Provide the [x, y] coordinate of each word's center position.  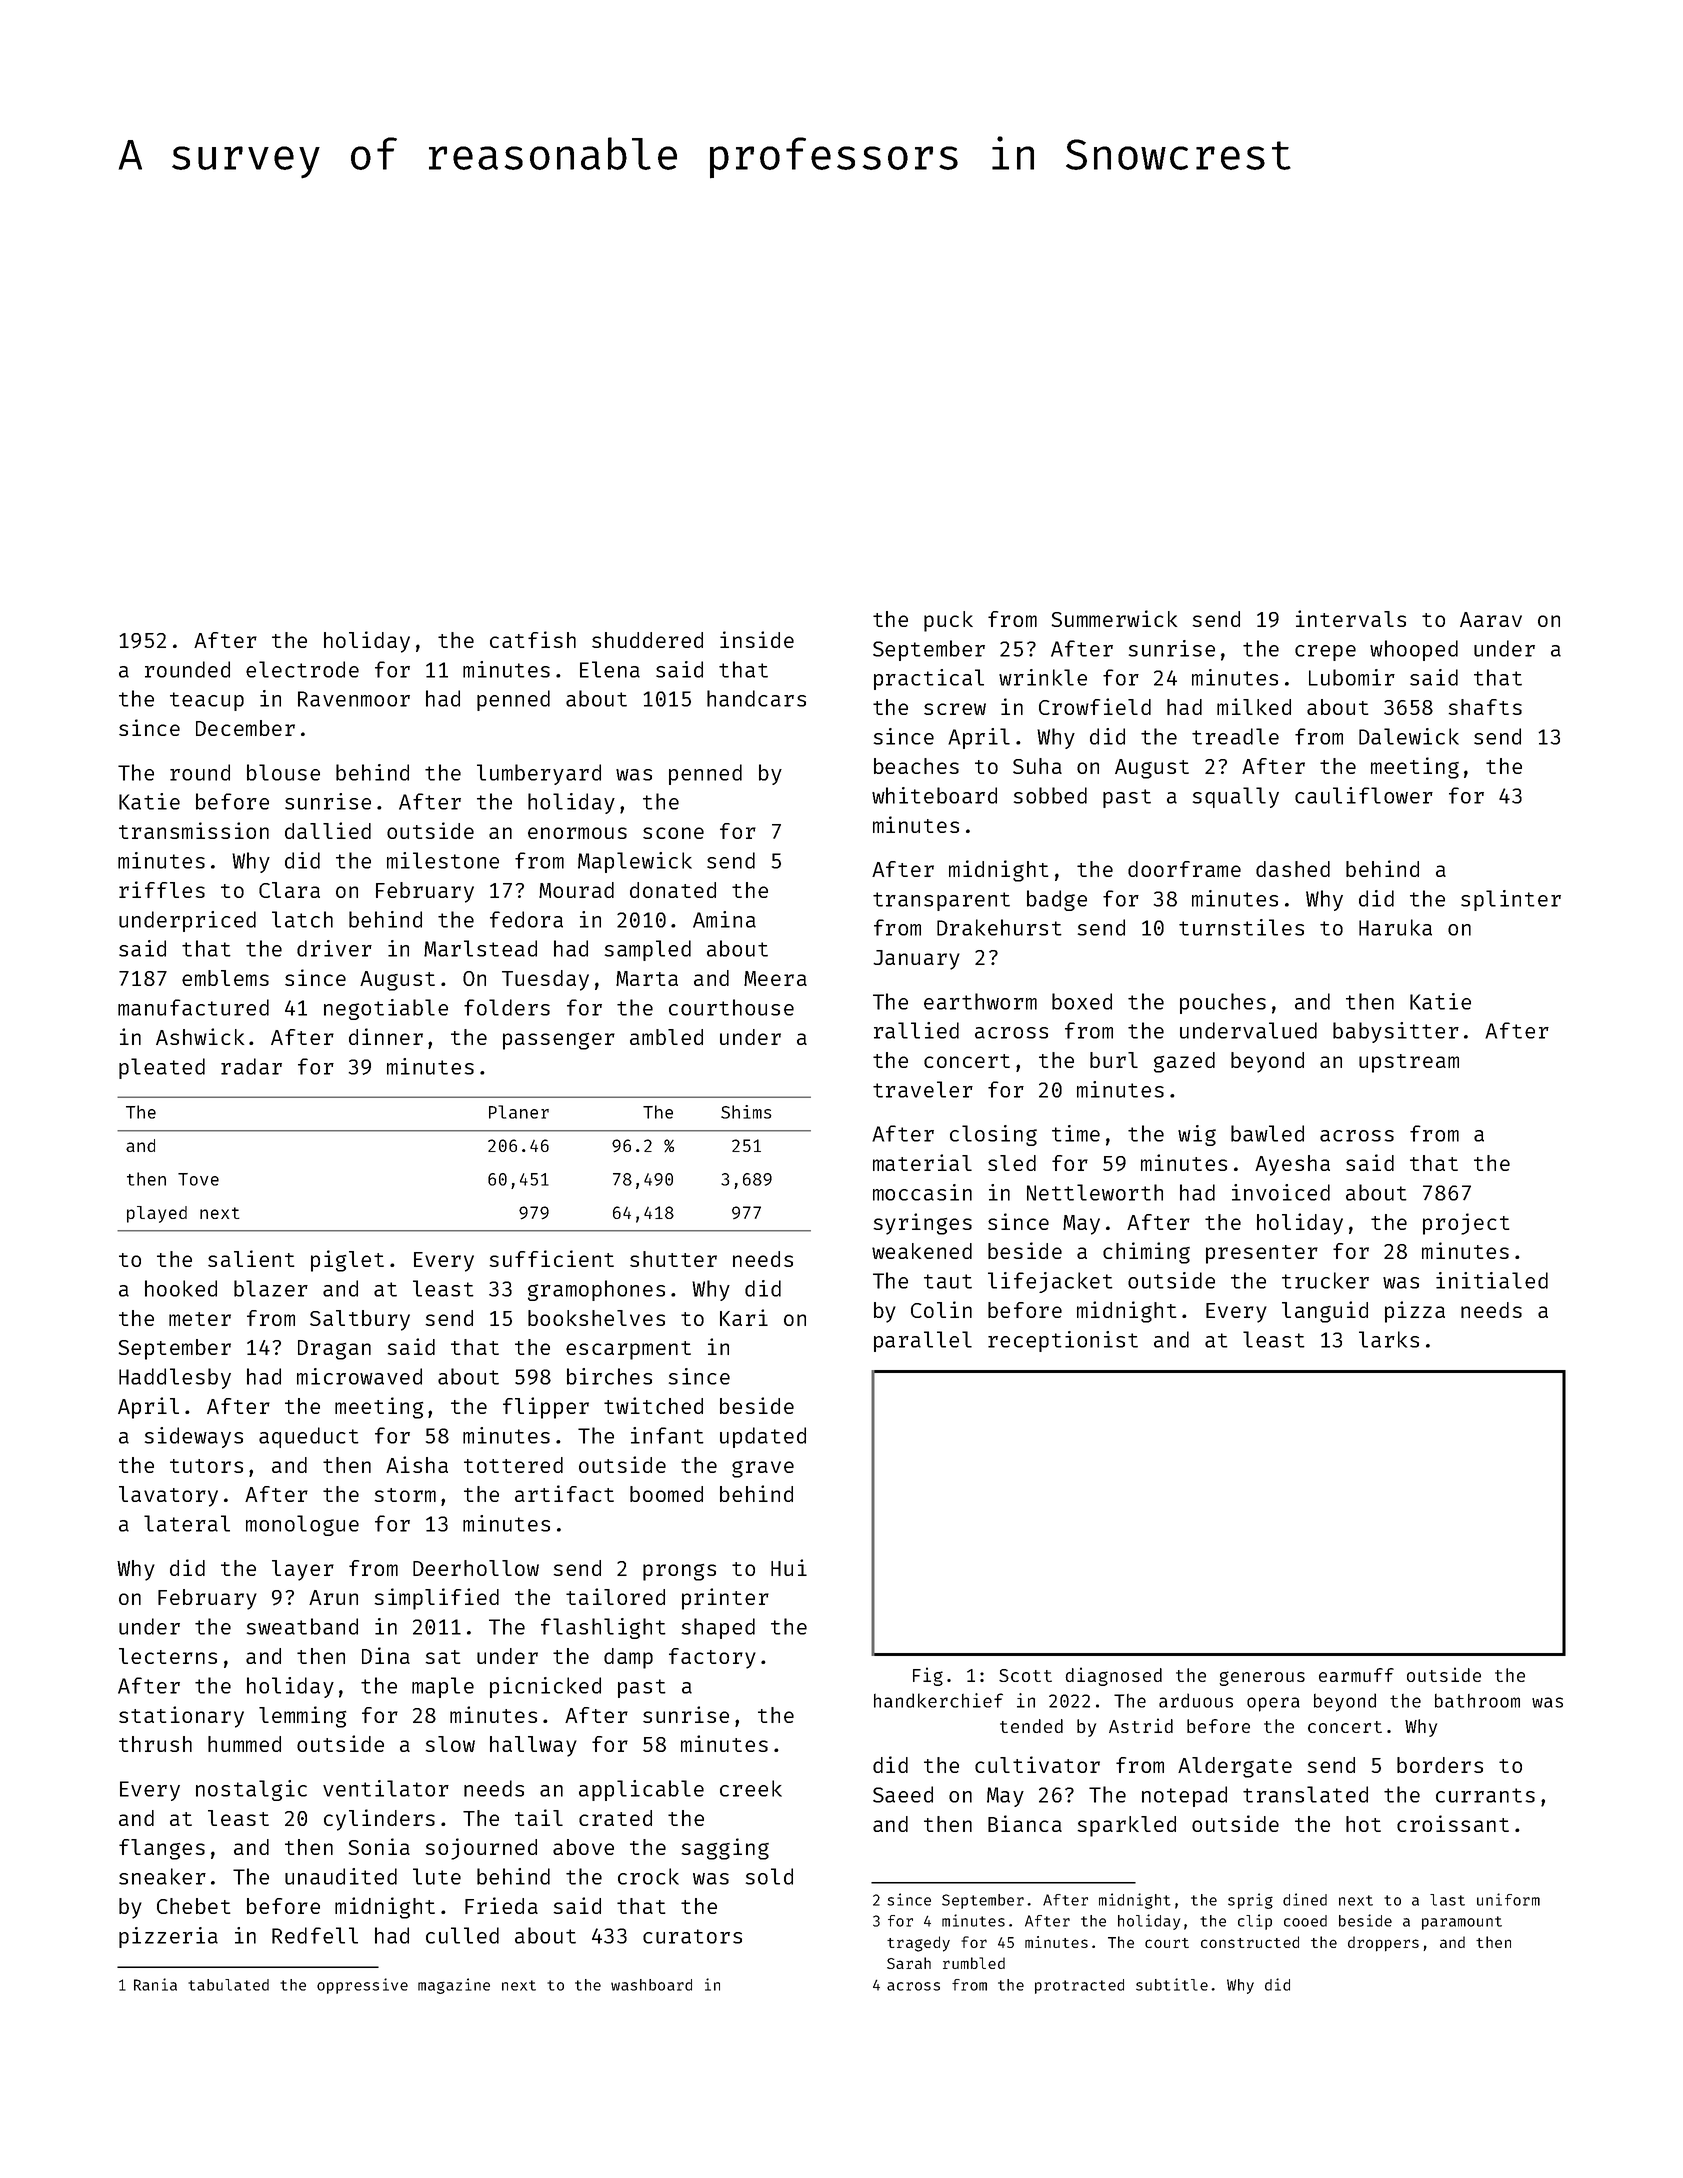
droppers [1383, 1944]
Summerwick [1114, 618]
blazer [271, 1288]
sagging [725, 1849]
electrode [302, 669]
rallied [916, 1030]
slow [450, 1744]
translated [1305, 1794]
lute [437, 1876]
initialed [1492, 1280]
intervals [1351, 618]
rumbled [974, 1963]
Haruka [1395, 927]
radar [251, 1066]
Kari [744, 1317]
